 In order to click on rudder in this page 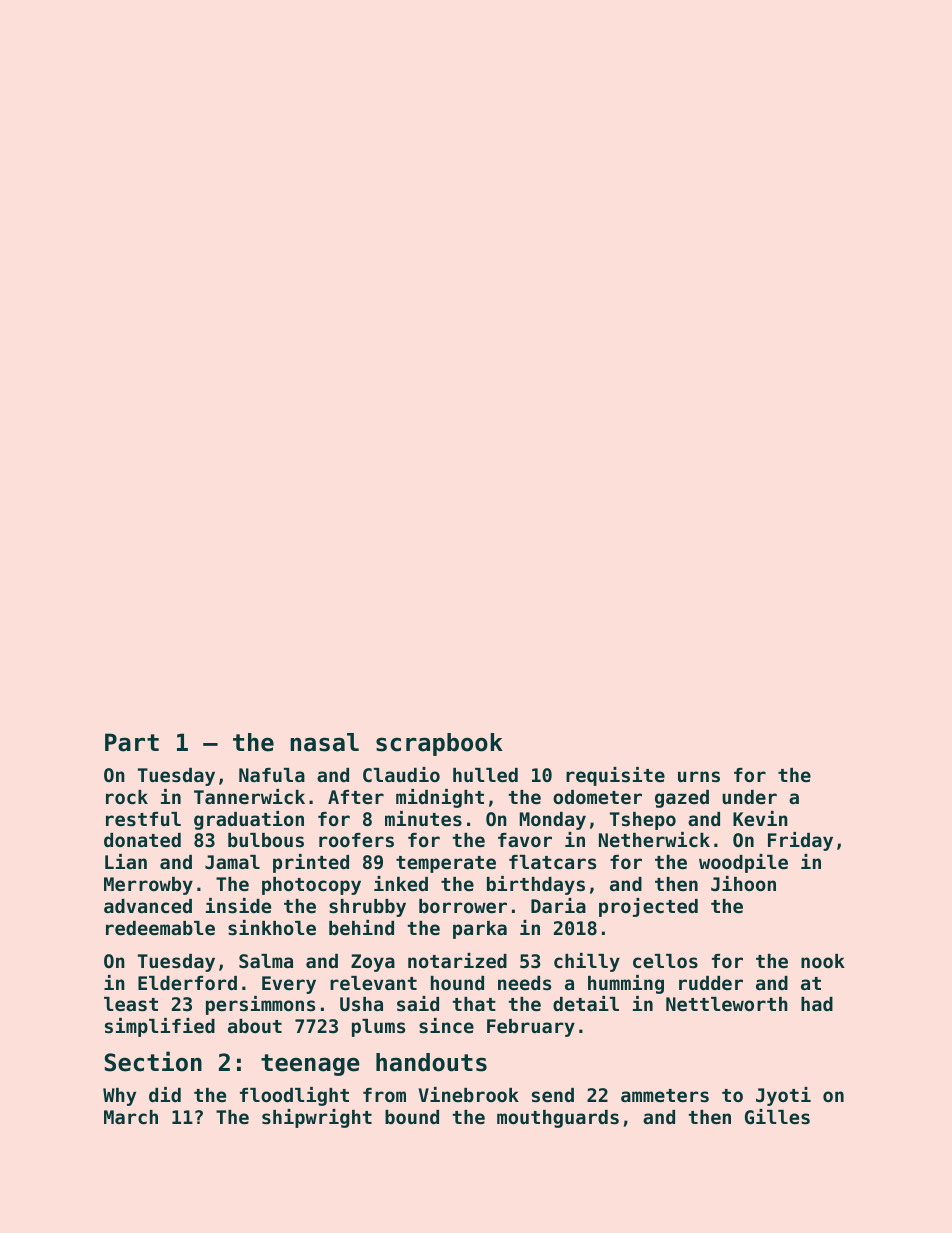, I will do `click(711, 983)`.
